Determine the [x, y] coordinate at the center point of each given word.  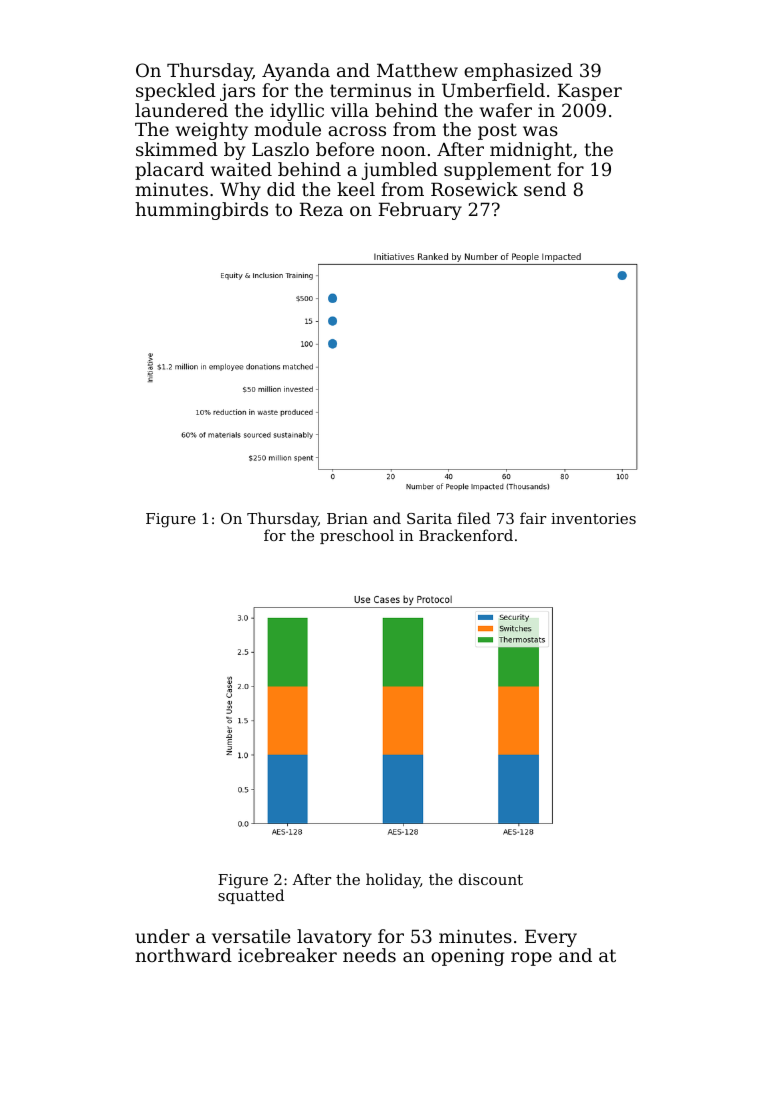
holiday [393, 881]
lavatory [334, 938]
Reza [321, 209]
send [545, 189]
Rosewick [474, 189]
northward [183, 955]
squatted [251, 896]
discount [491, 879]
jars [237, 92]
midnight [531, 151]
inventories [593, 518]
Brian [347, 518]
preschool [357, 536]
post [497, 131]
